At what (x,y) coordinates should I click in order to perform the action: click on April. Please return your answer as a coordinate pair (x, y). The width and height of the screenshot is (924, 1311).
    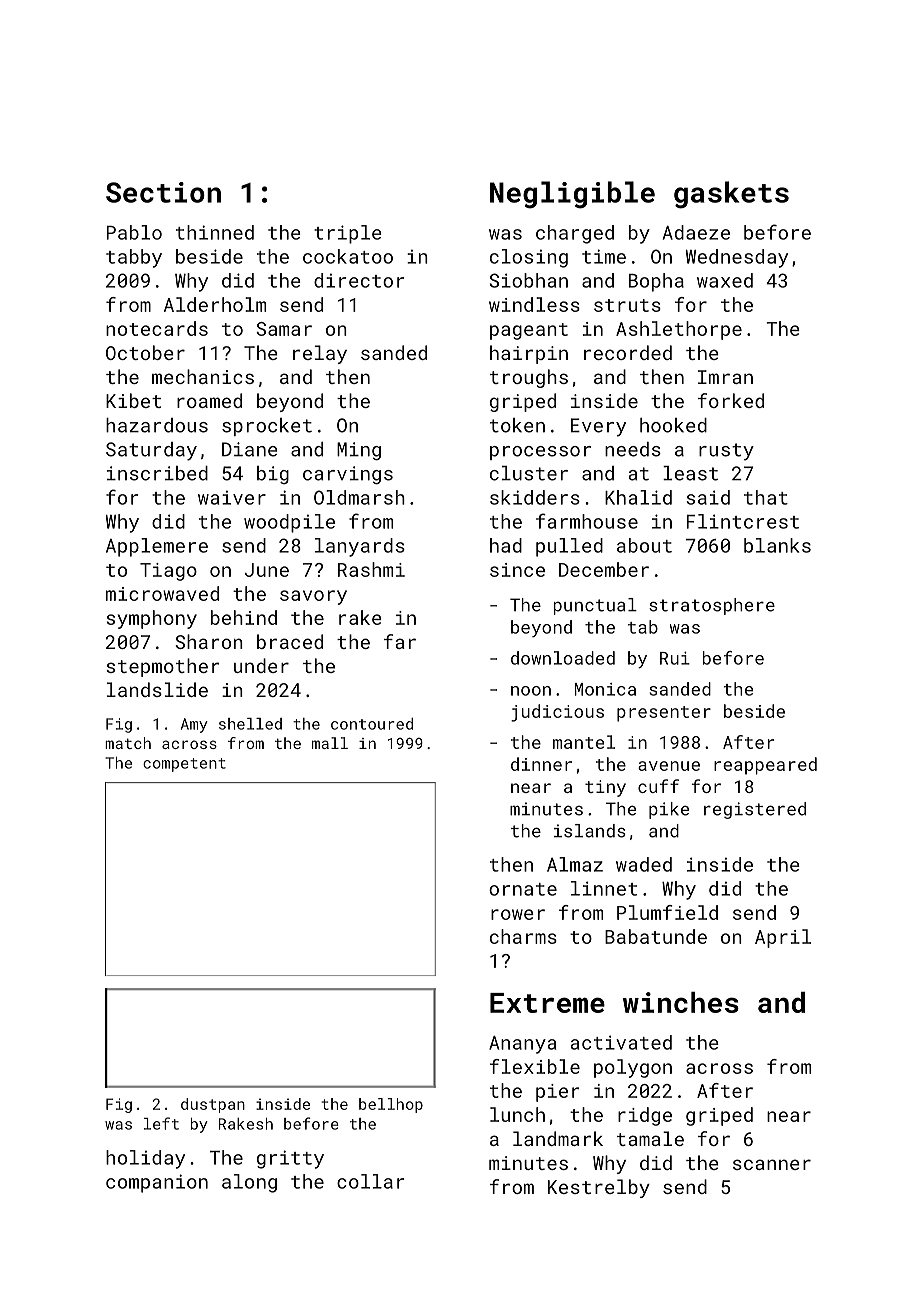
    Looking at the image, I should click on (783, 938).
